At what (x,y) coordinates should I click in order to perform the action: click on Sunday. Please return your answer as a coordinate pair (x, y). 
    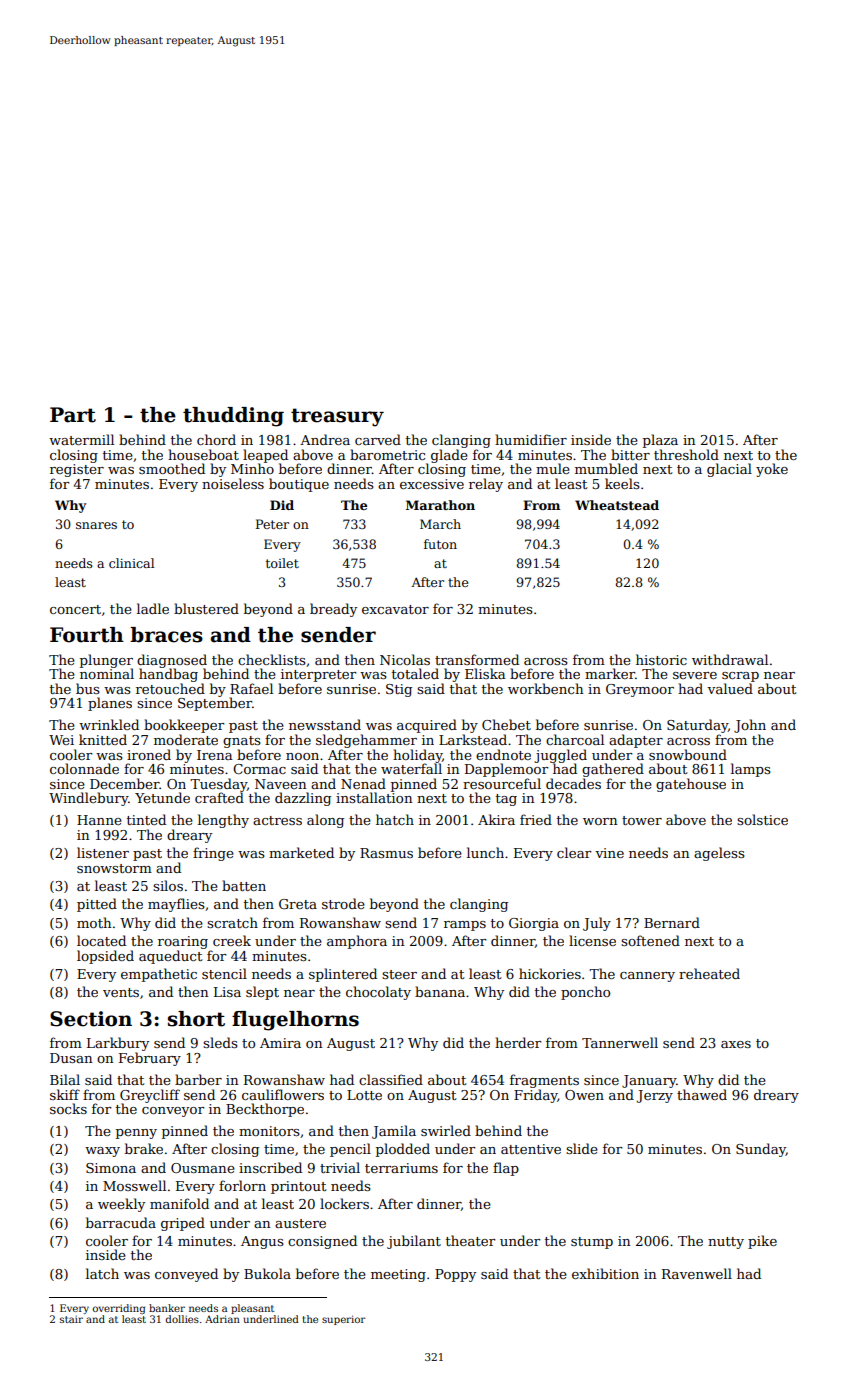
    Looking at the image, I should click on (761, 1150).
